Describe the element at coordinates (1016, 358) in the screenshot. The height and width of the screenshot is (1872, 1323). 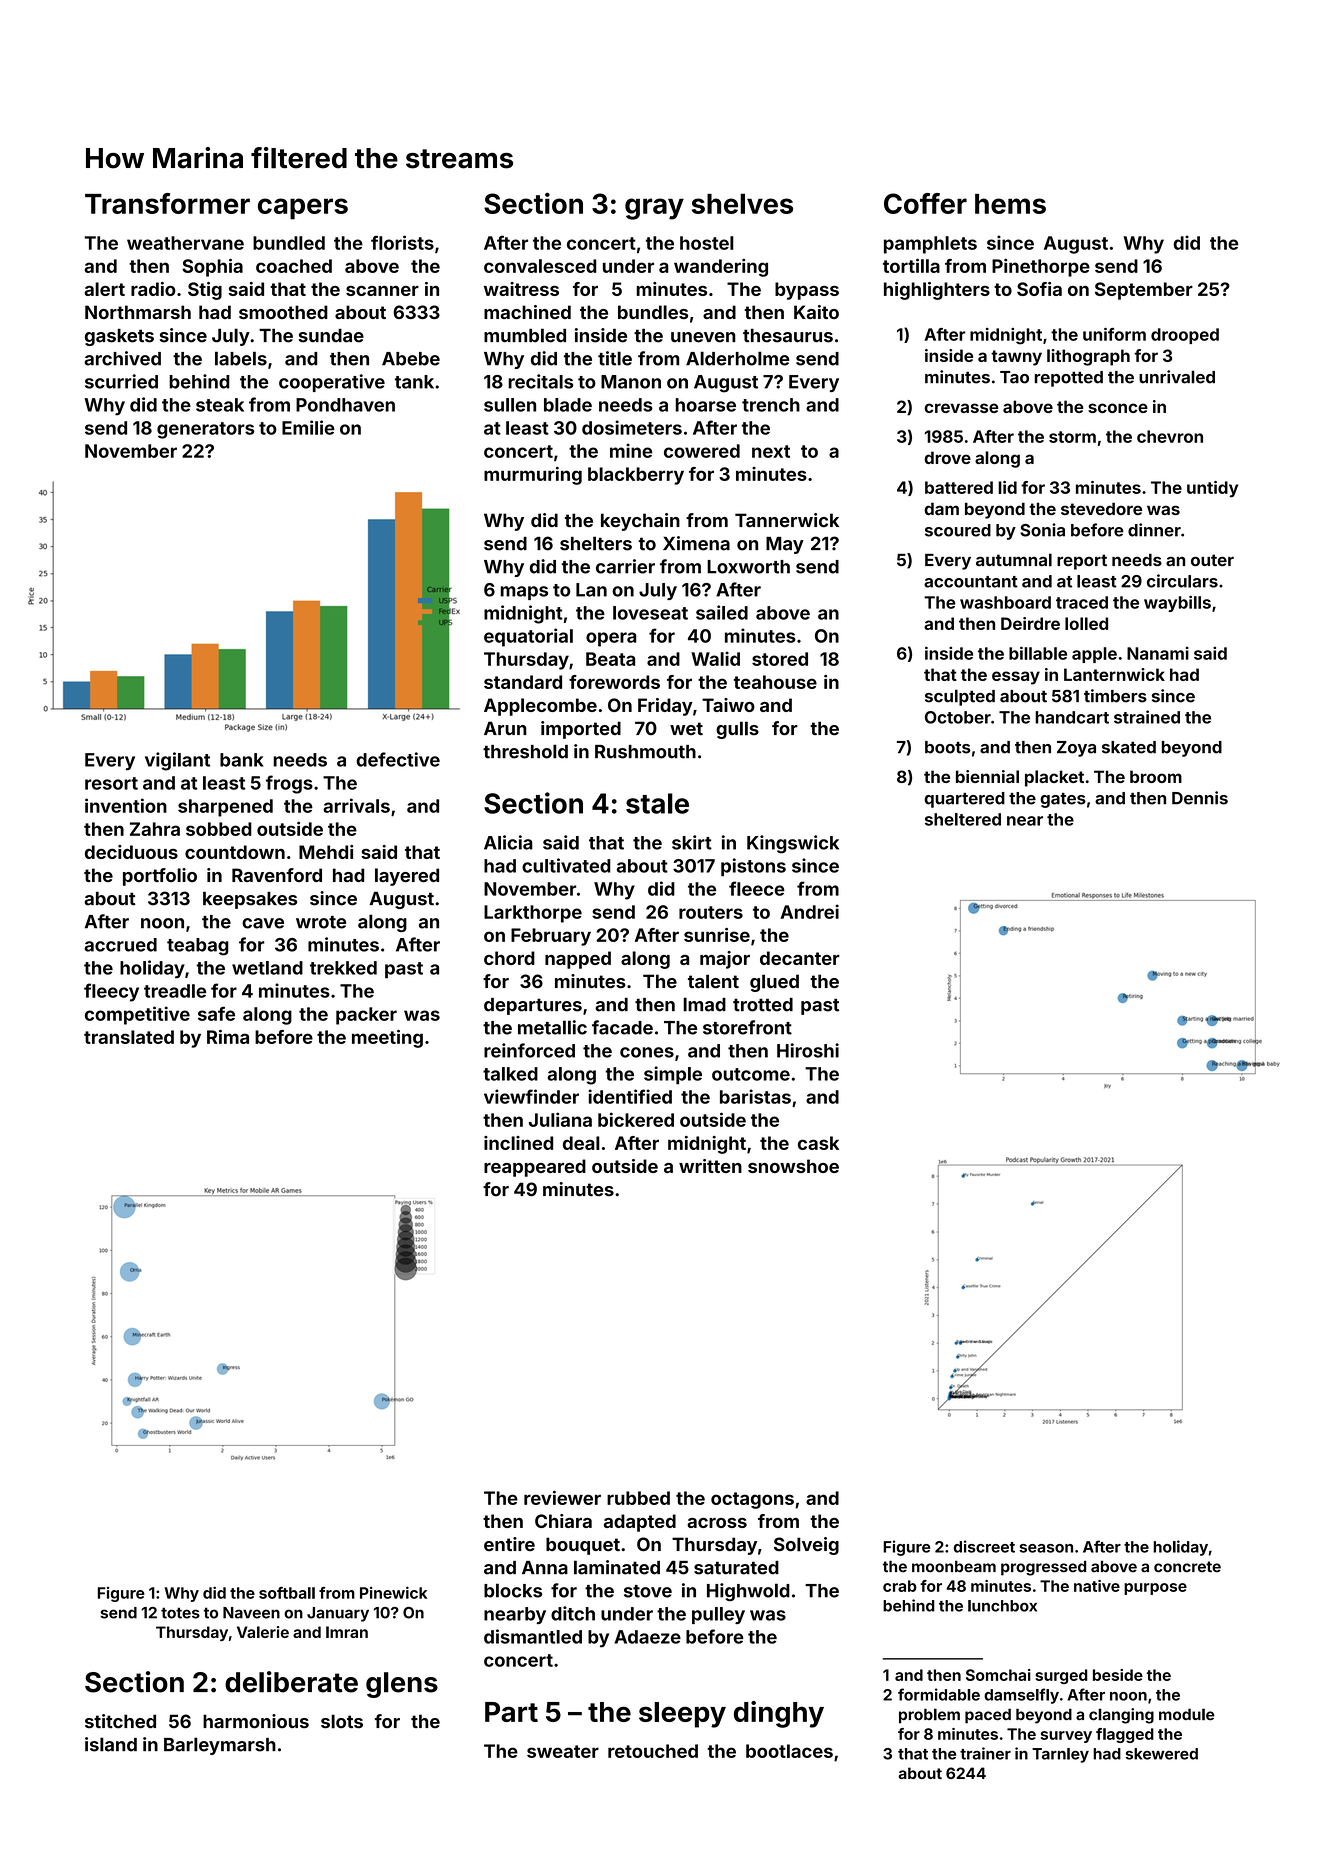
I see `tawny` at that location.
